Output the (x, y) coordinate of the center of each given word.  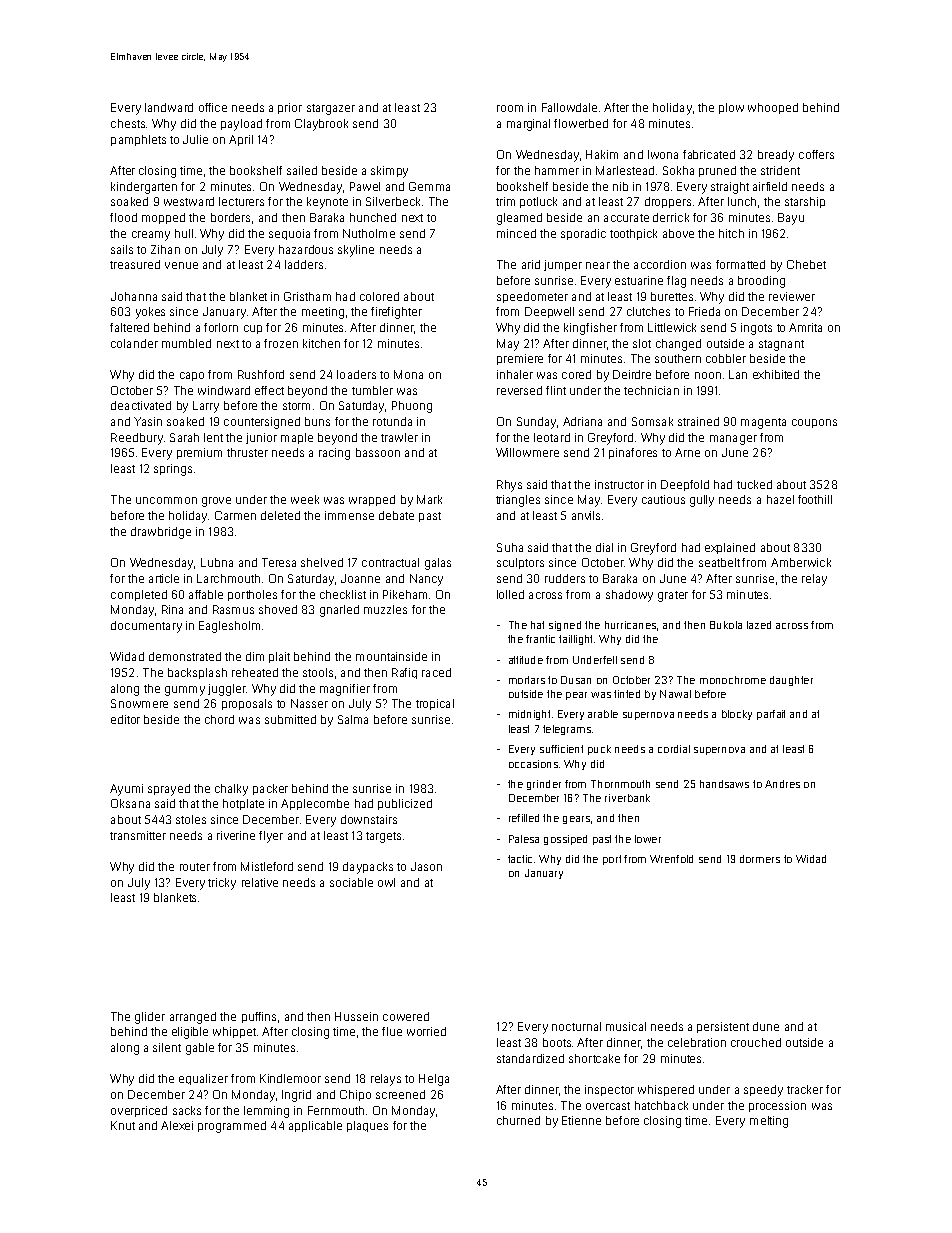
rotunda (392, 421)
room (510, 108)
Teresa (279, 562)
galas (438, 564)
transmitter (138, 835)
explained (730, 548)
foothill (815, 499)
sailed (302, 170)
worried (426, 1031)
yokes (150, 313)
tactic (520, 859)
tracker (805, 1089)
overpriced (139, 1111)
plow (731, 108)
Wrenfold (671, 859)
